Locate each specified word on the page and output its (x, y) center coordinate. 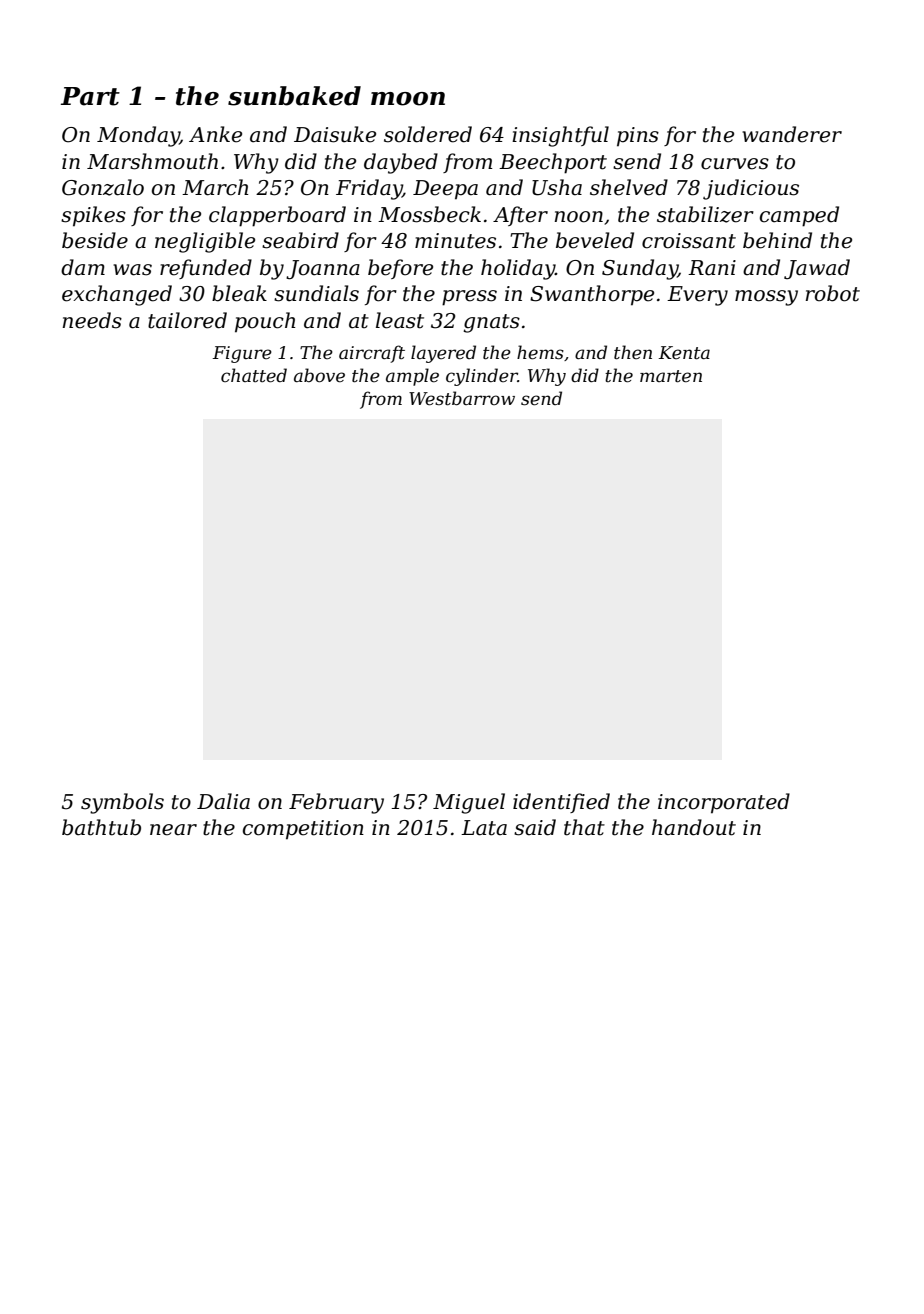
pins (638, 137)
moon (408, 99)
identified (561, 803)
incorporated (724, 803)
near (173, 830)
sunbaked (294, 96)
